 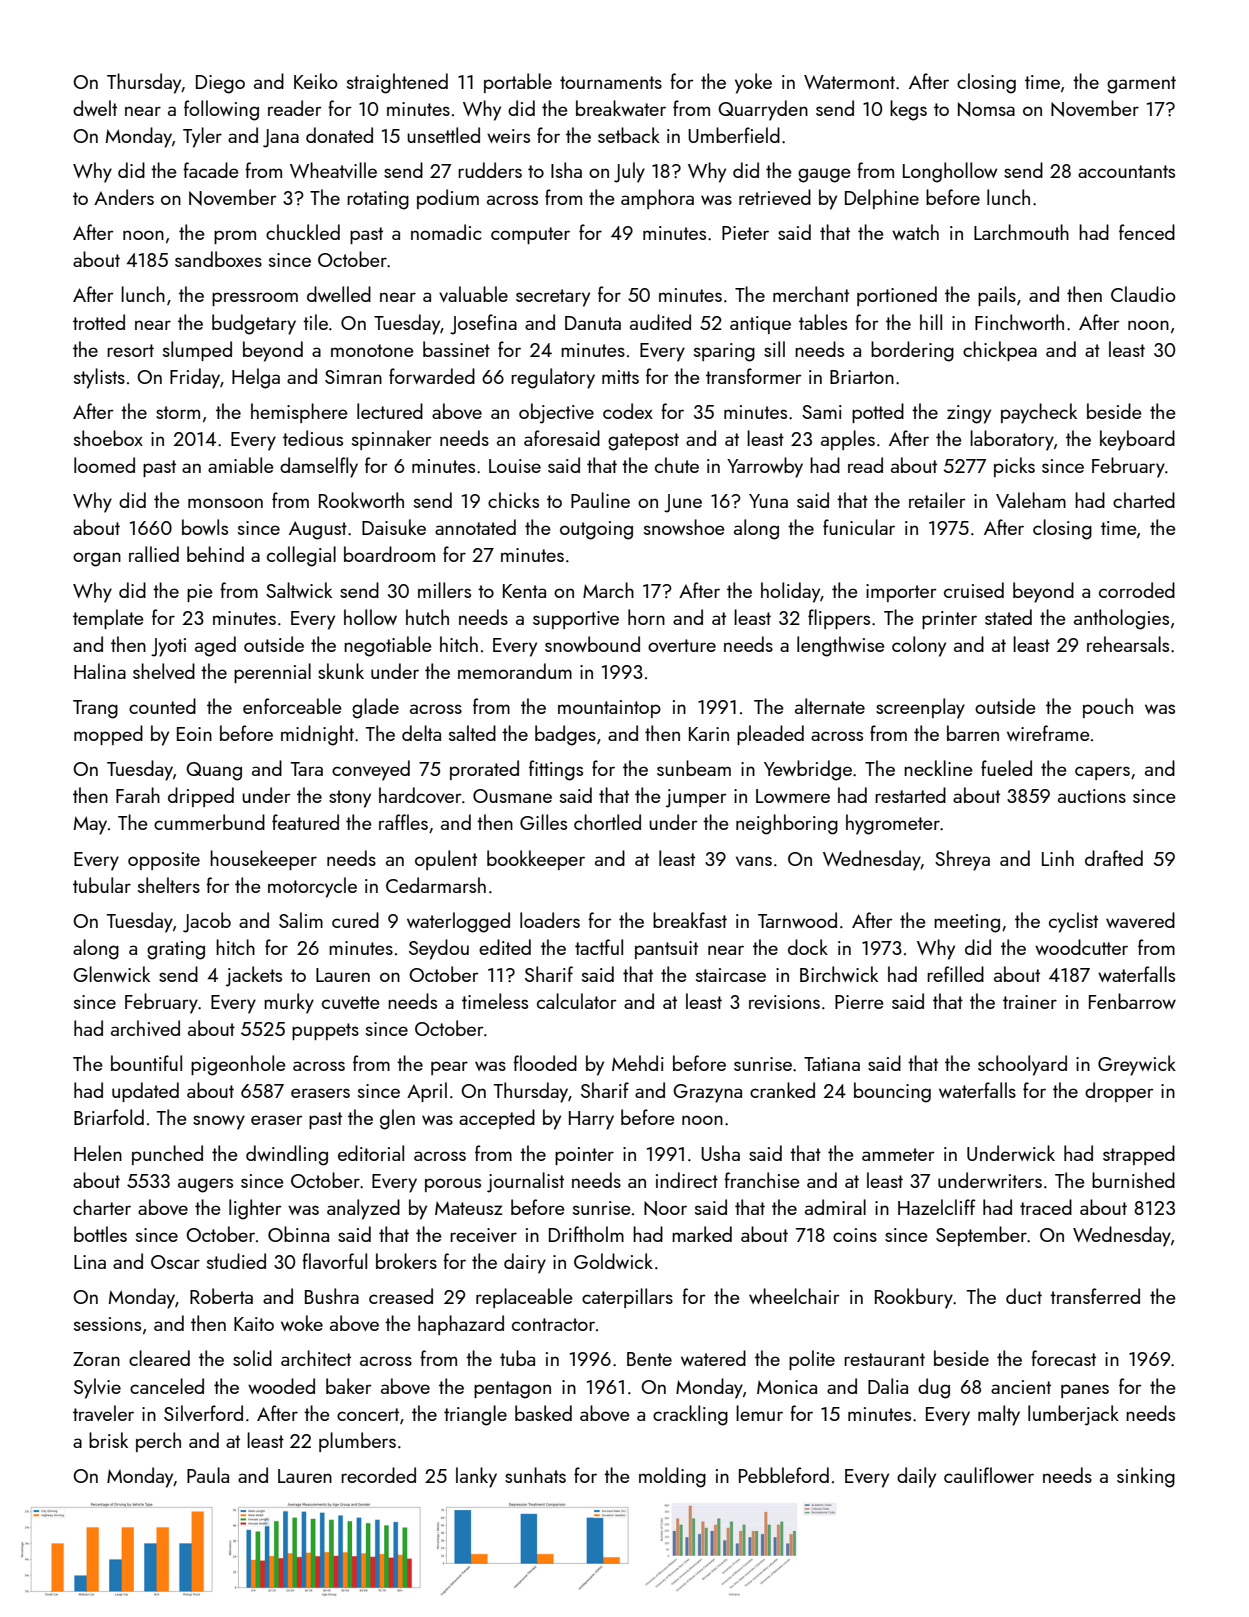 I want to click on collegial, so click(x=301, y=556).
